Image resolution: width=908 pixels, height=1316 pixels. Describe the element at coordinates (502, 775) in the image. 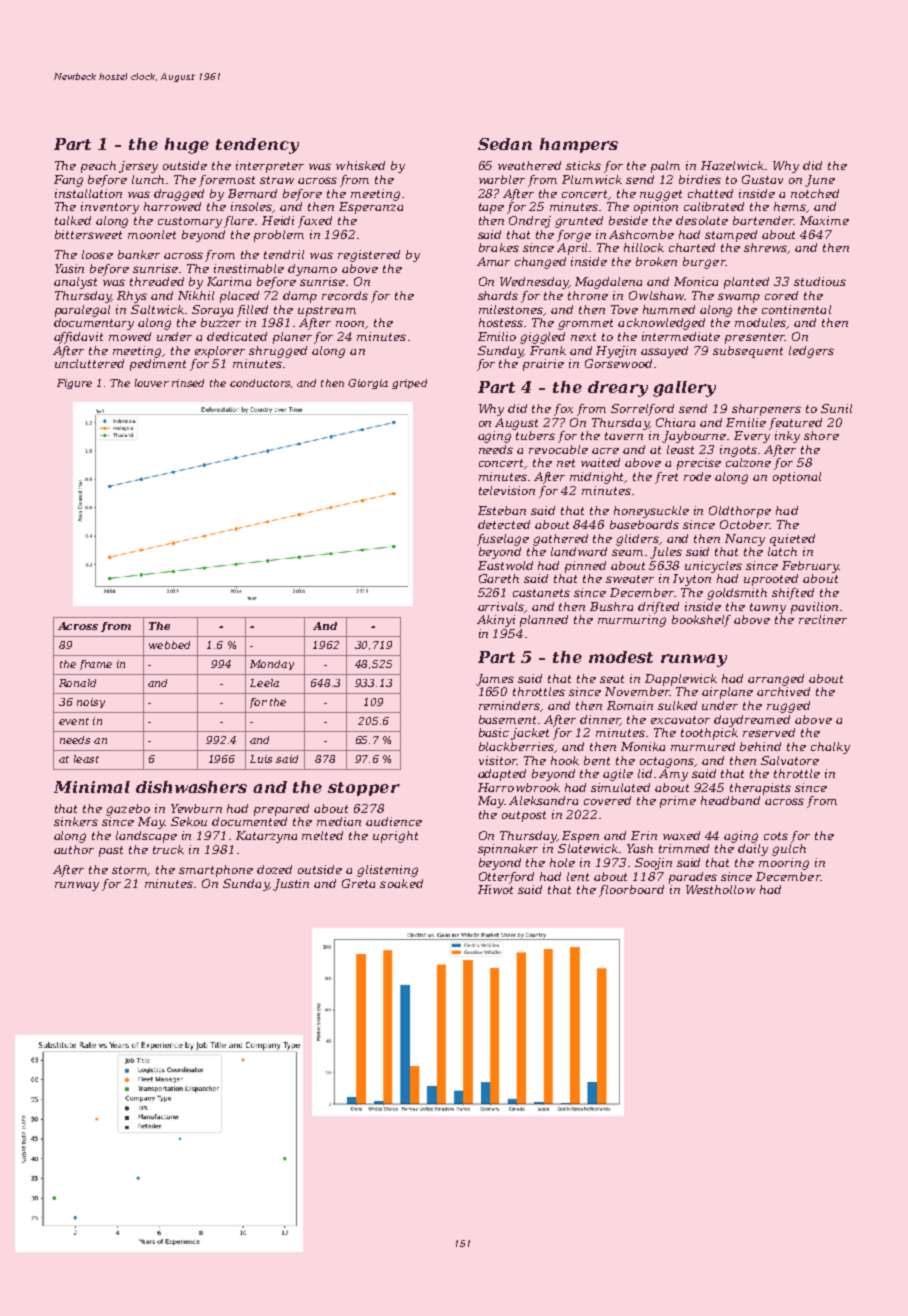

I see `adapted` at that location.
